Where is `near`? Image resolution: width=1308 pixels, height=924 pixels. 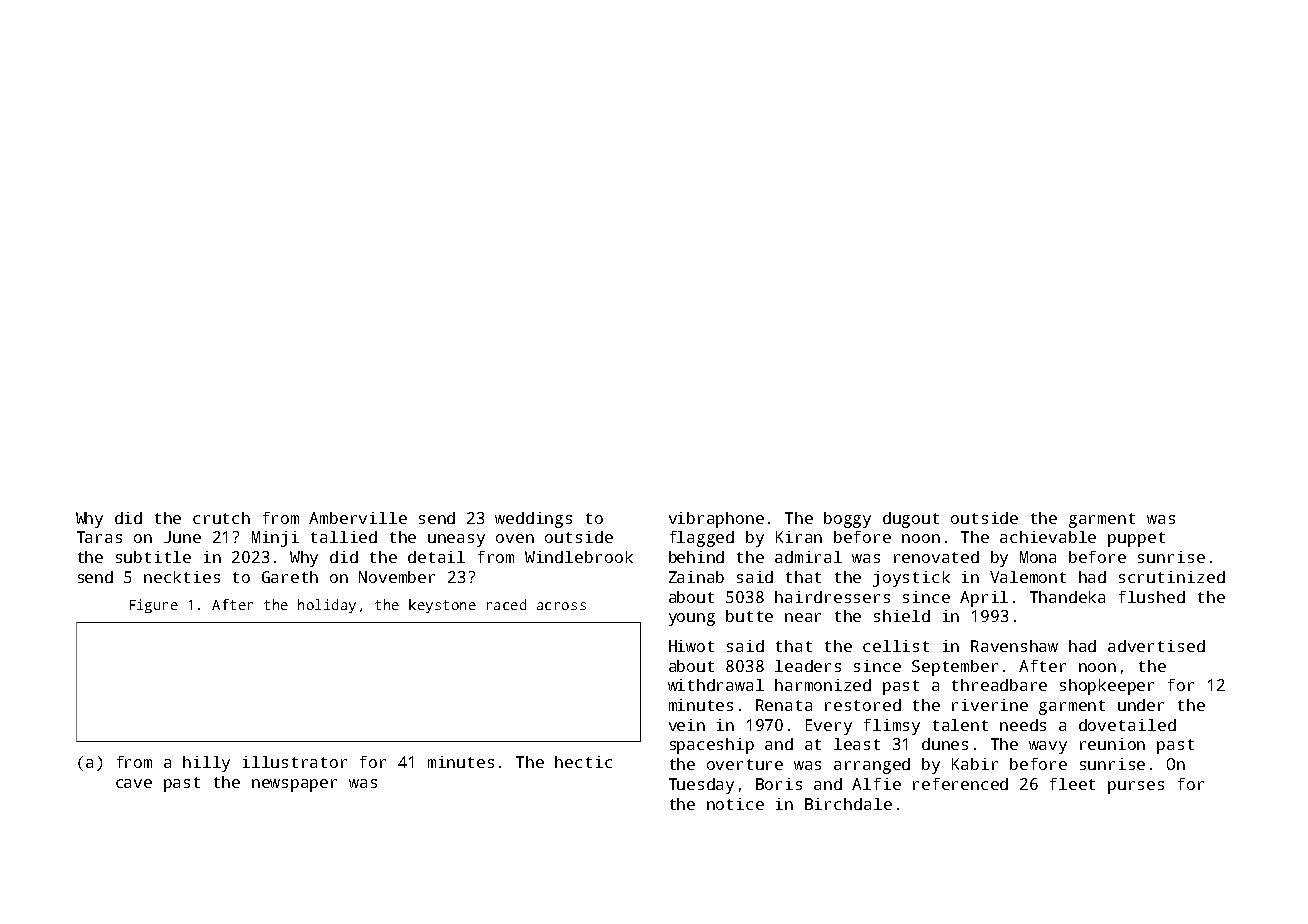 near is located at coordinates (803, 617).
